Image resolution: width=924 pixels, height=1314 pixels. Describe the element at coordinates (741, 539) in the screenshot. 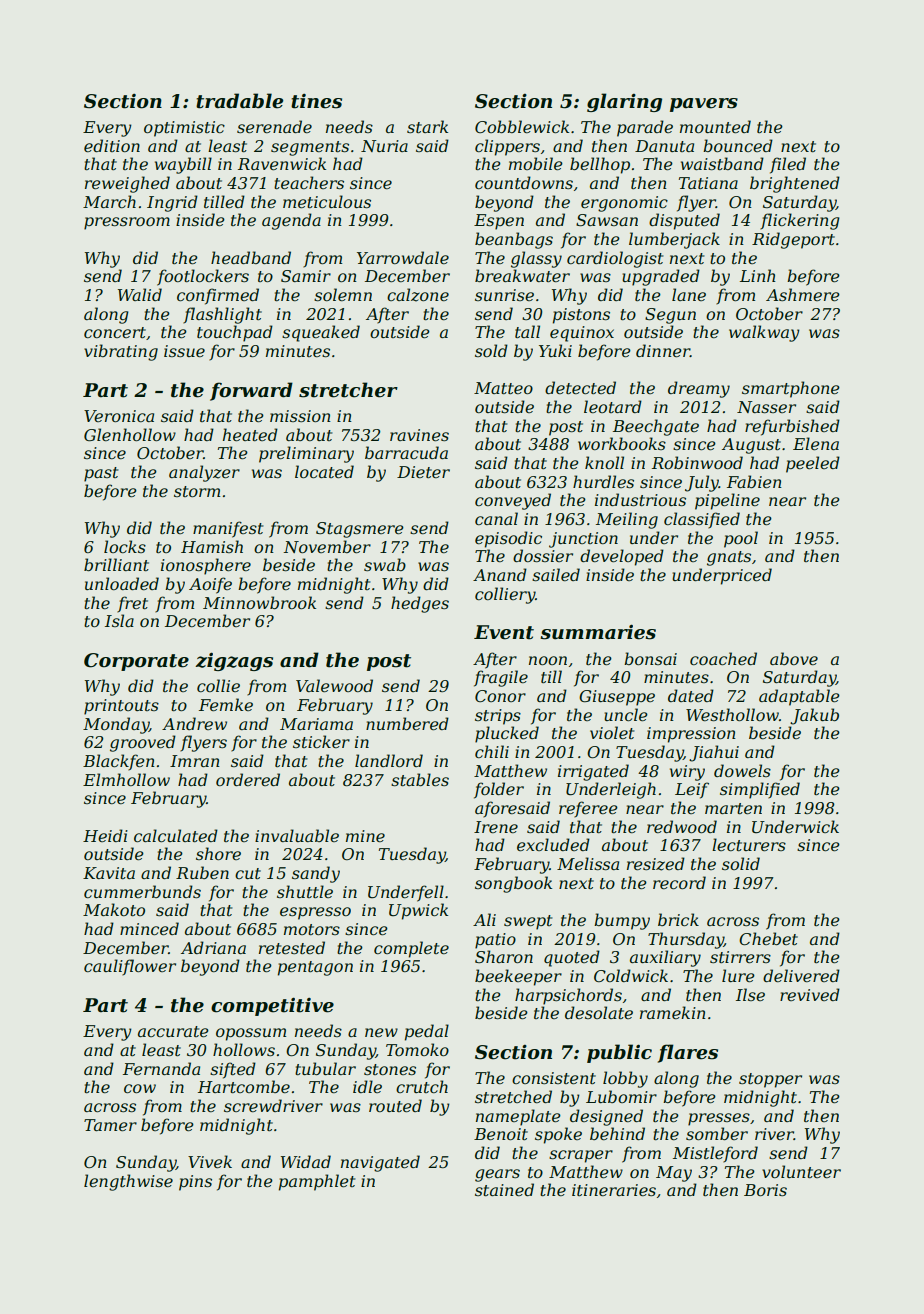

I see `pool` at that location.
